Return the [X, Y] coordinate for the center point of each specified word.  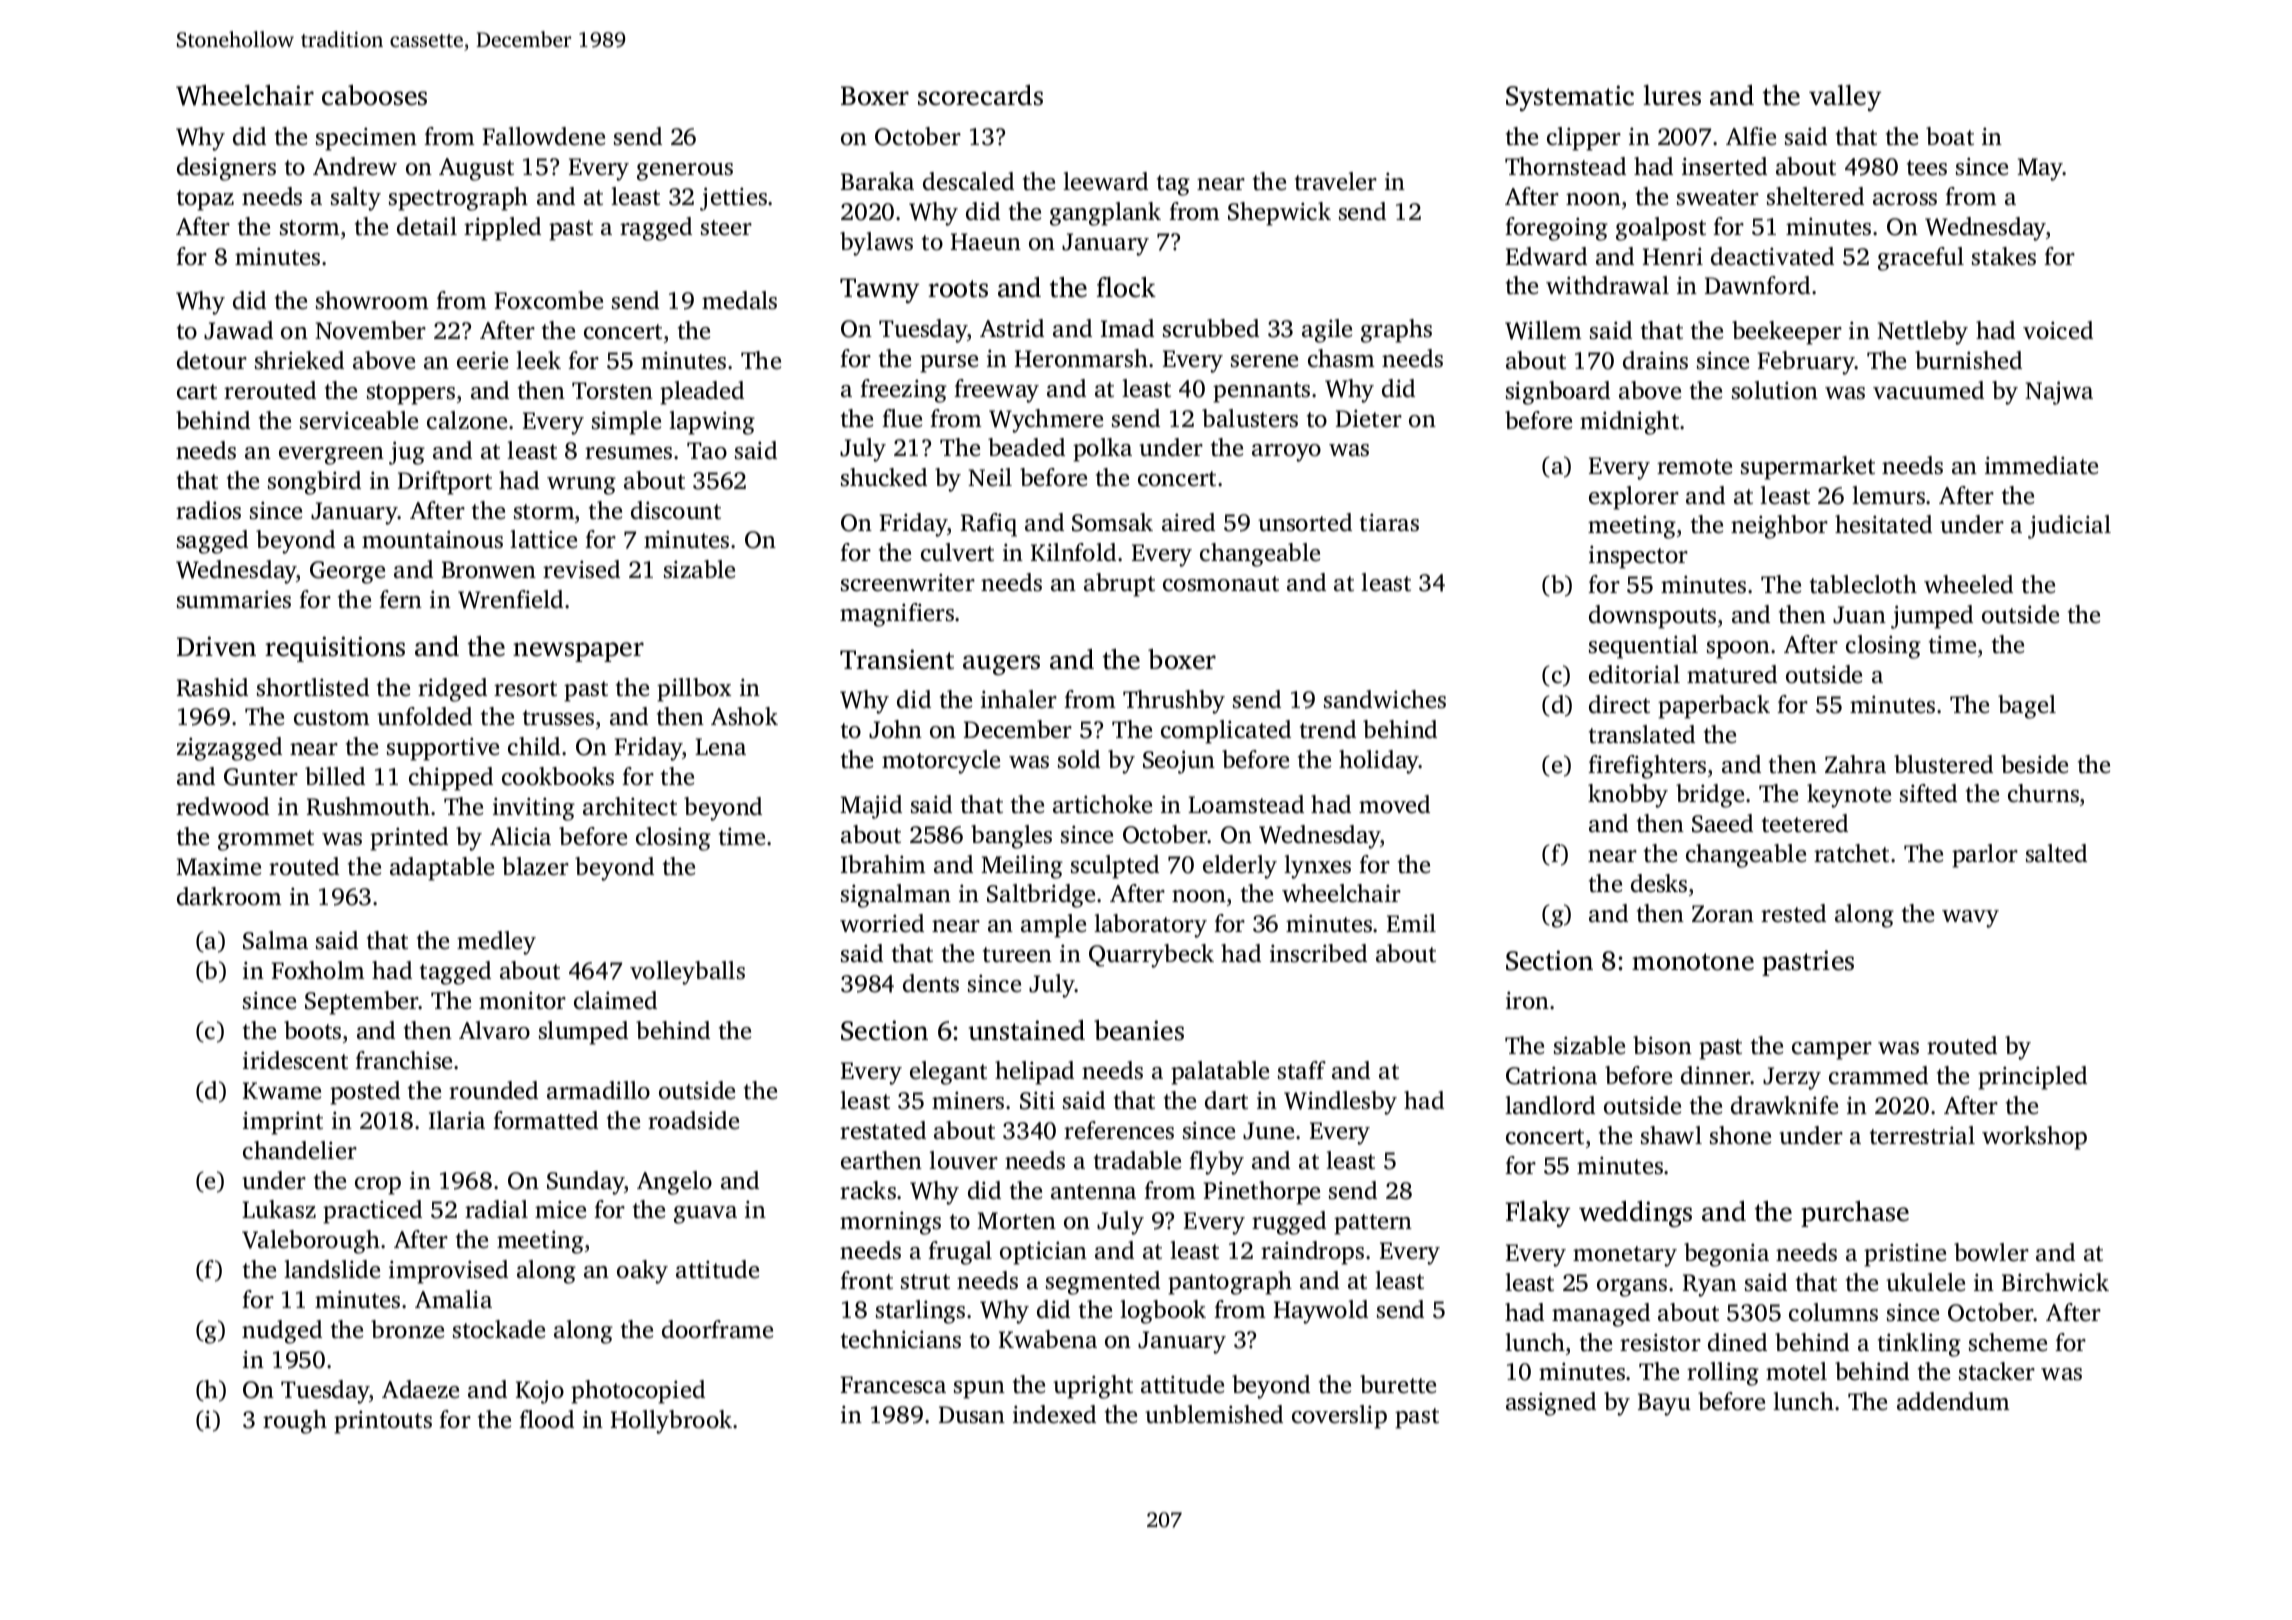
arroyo [1286, 453]
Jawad [238, 330]
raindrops [1312, 1253]
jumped [1932, 617]
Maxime [218, 866]
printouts [383, 1422]
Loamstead [1246, 804]
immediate [2041, 465]
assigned [1551, 1404]
